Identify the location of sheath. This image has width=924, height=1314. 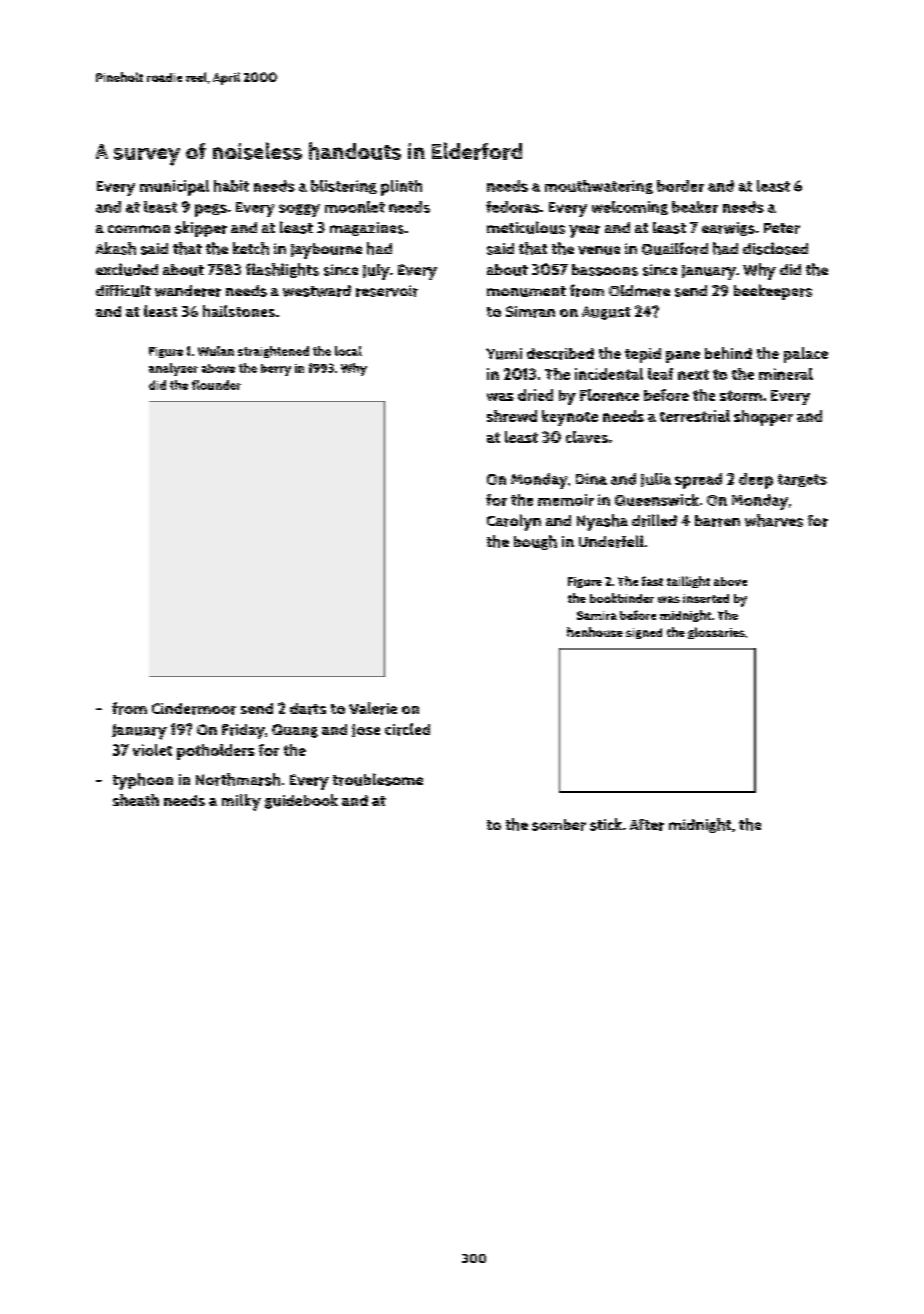
(136, 800).
